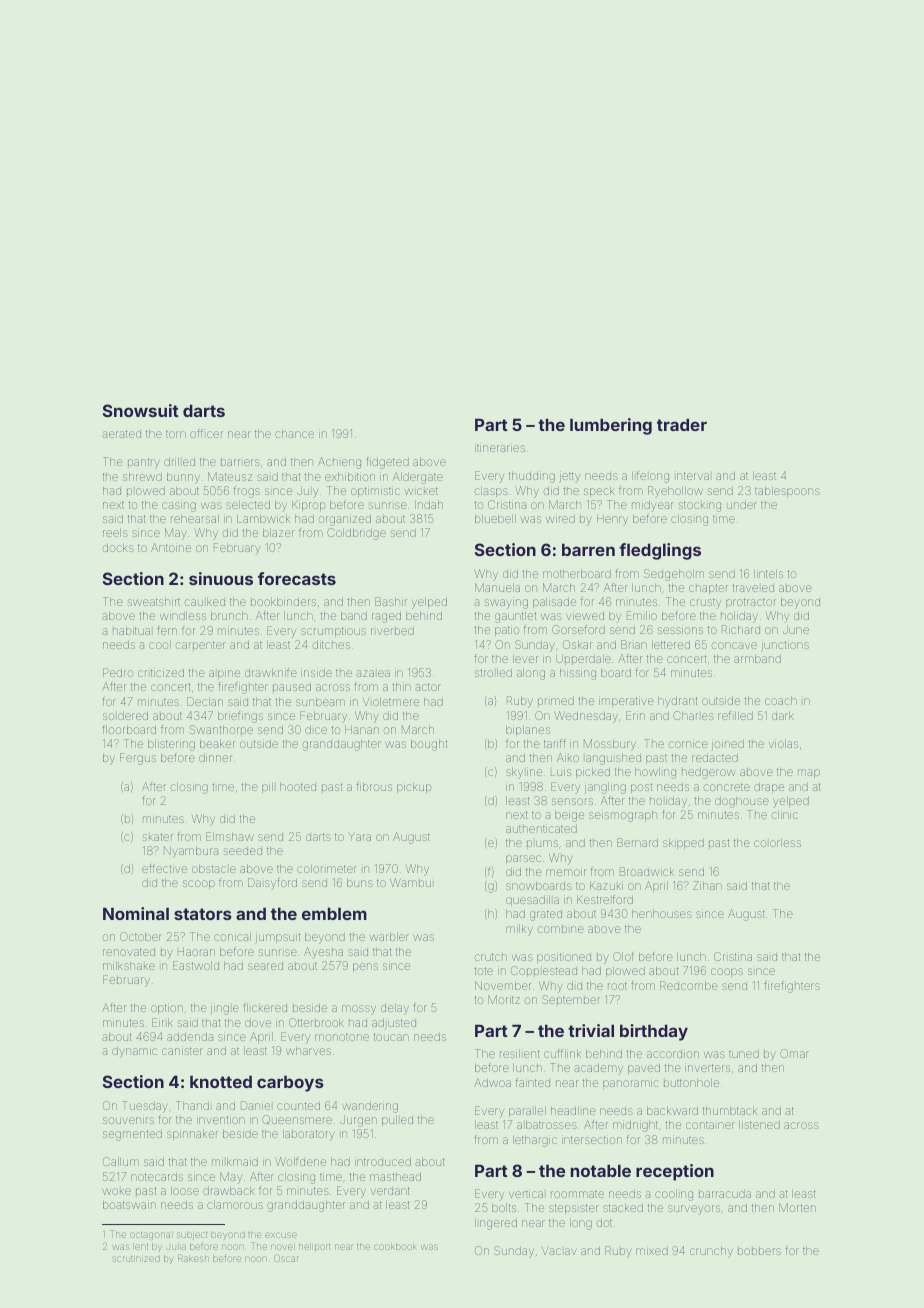 The height and width of the page is (1308, 924). Describe the element at coordinates (496, 1224) in the page. I see `lingered` at that location.
